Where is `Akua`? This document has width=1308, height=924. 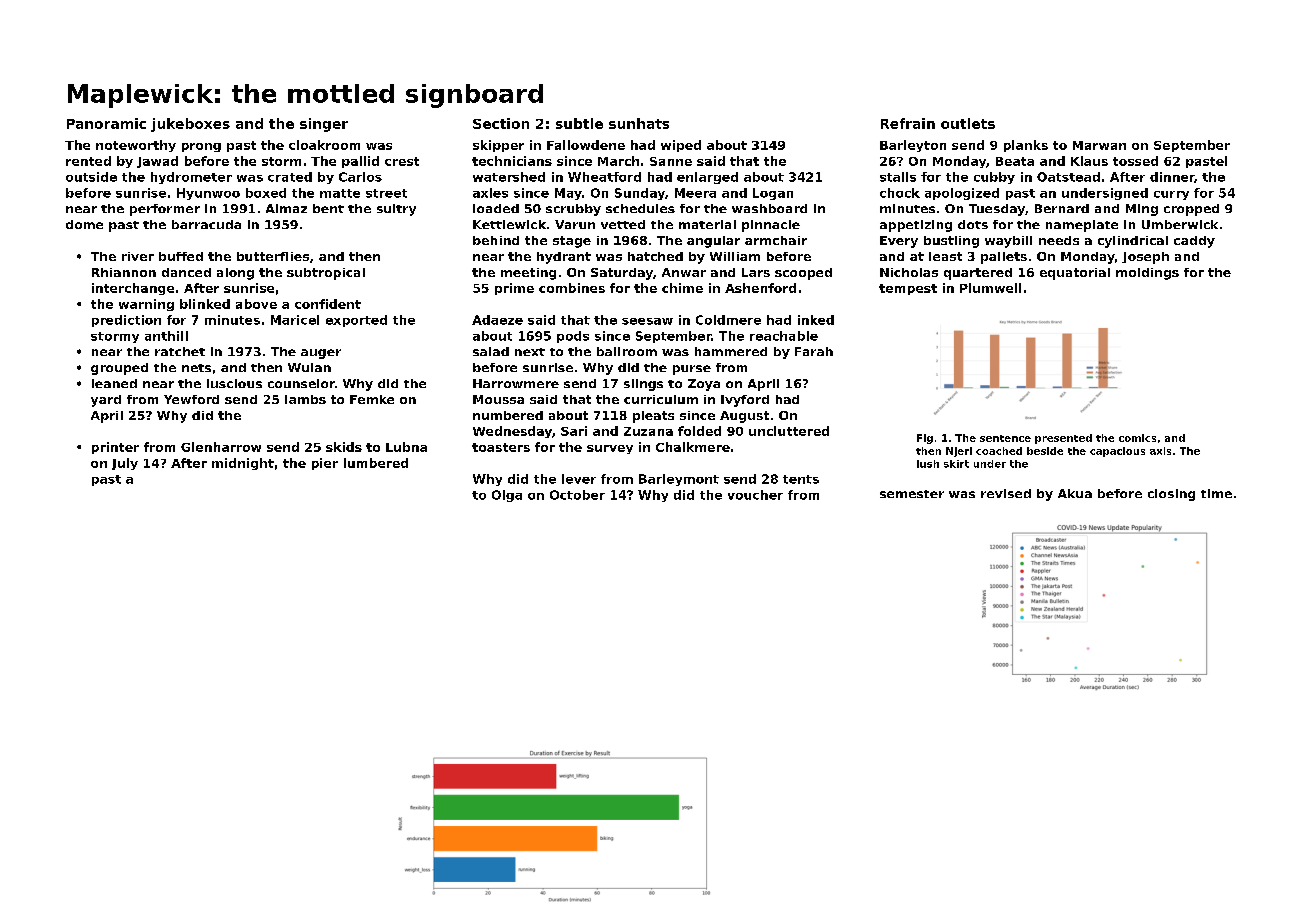
Akua is located at coordinates (1075, 493).
